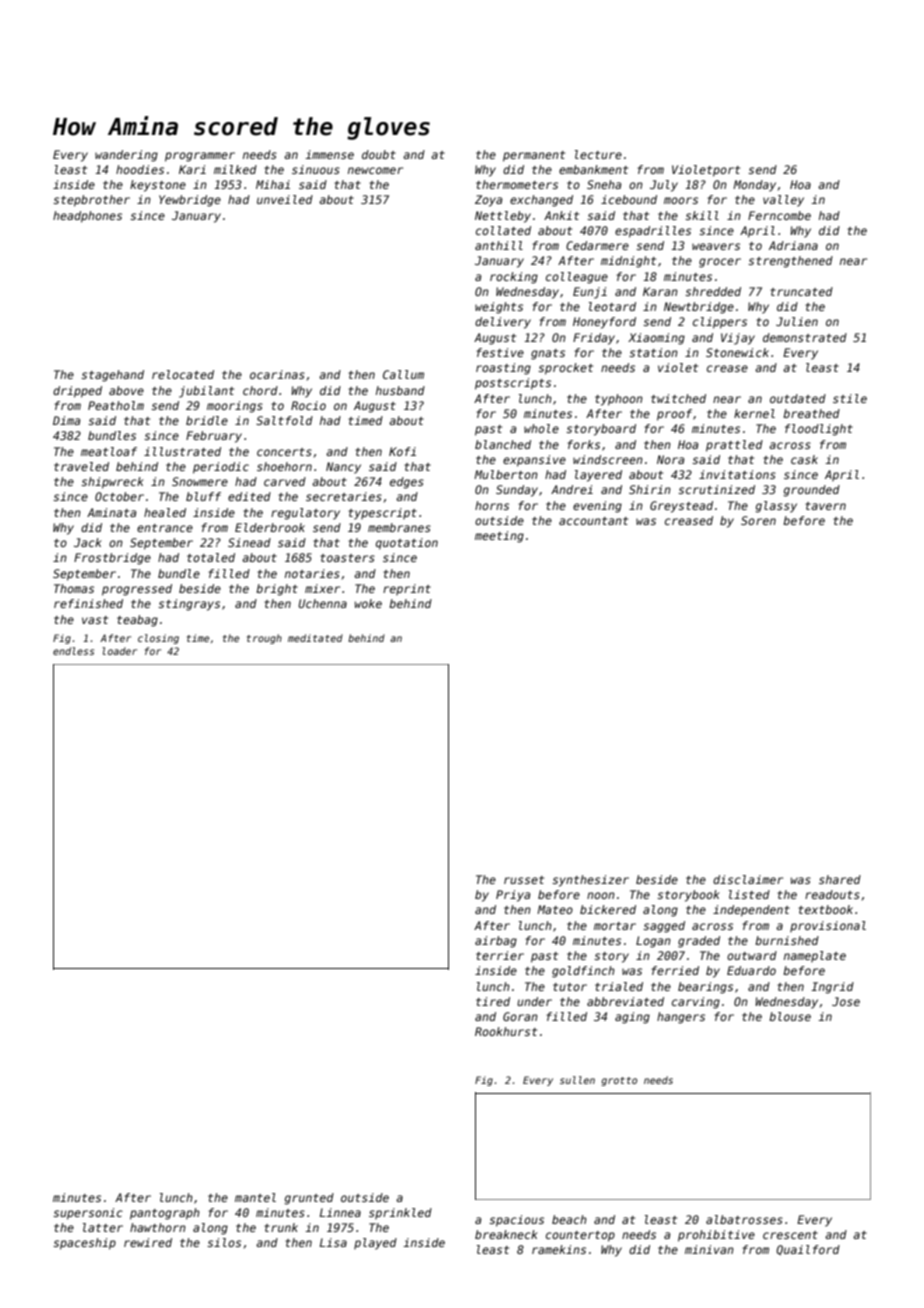  Describe the element at coordinates (73, 651) in the document. I see `endless` at that location.
